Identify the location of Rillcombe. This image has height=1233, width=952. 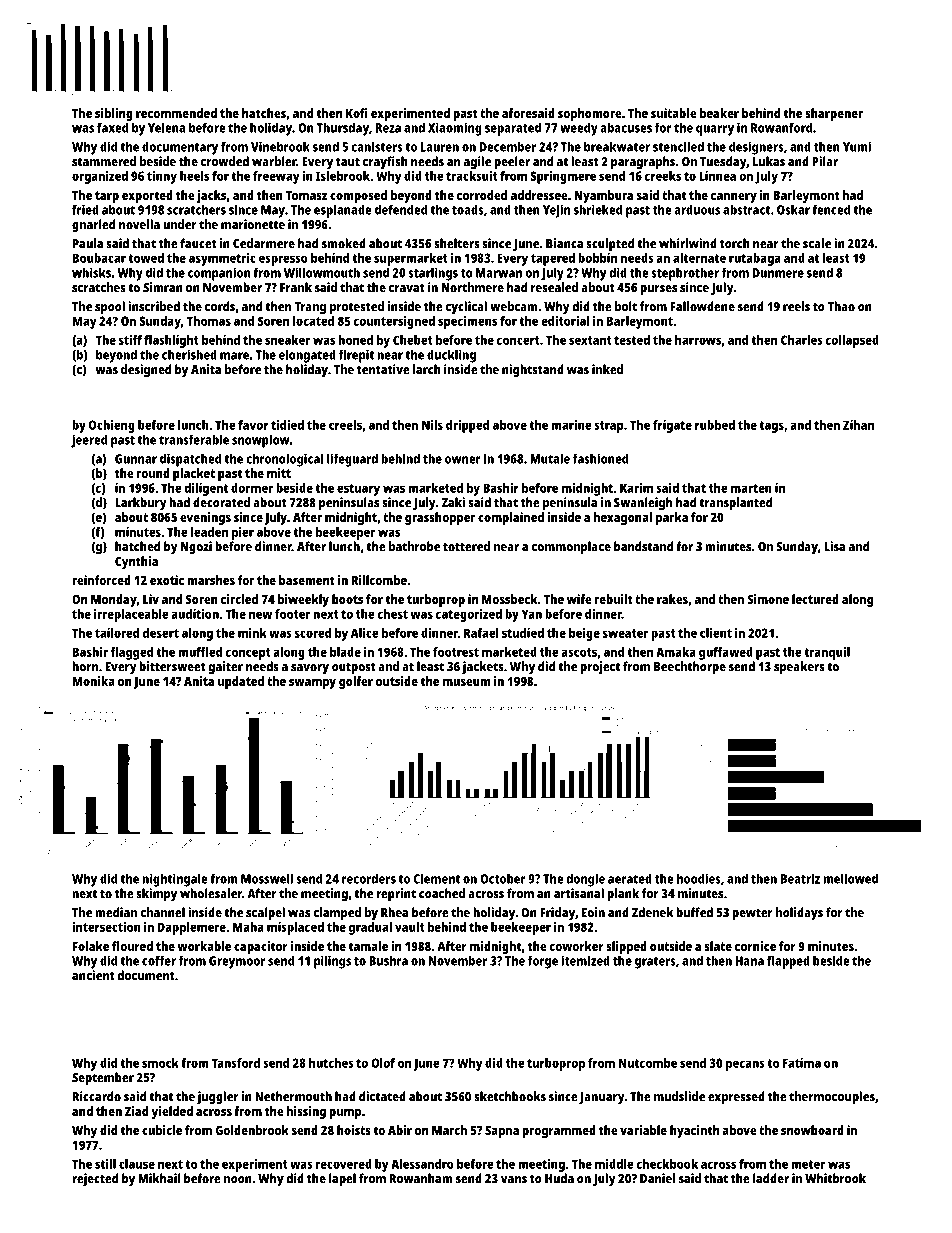
(379, 580).
